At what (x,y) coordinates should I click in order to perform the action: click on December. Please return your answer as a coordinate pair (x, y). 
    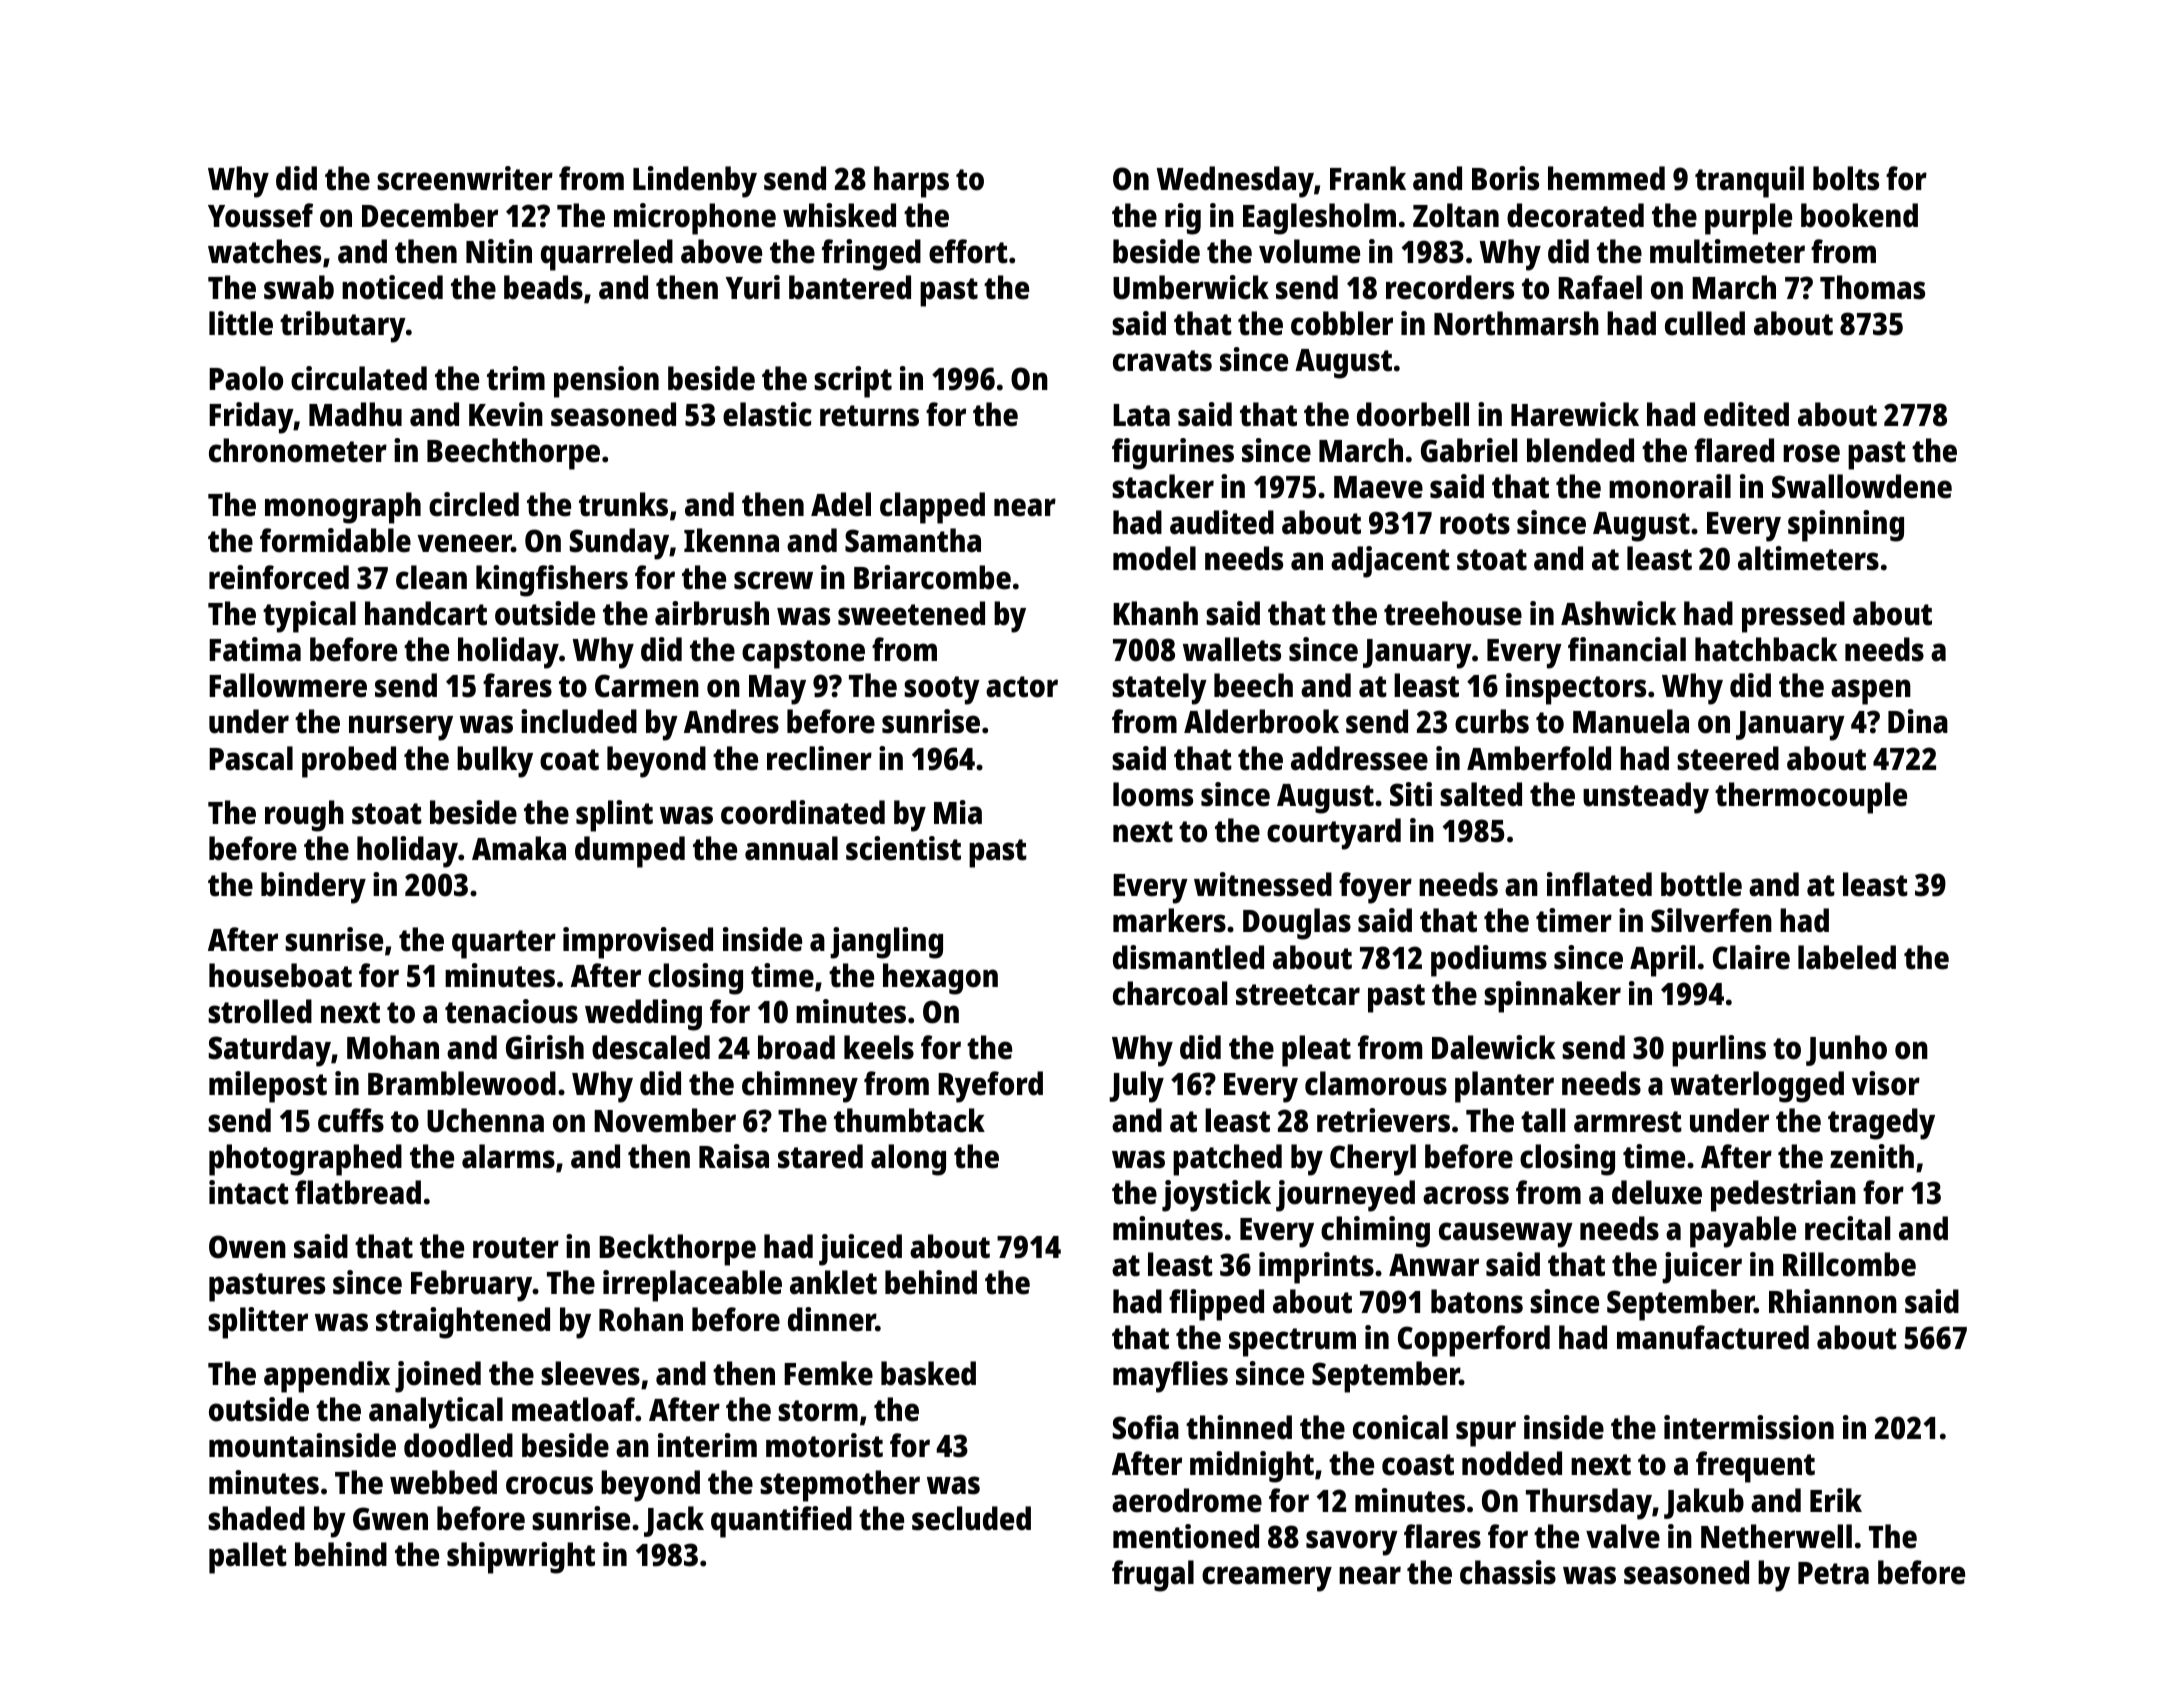
    Looking at the image, I should click on (430, 215).
